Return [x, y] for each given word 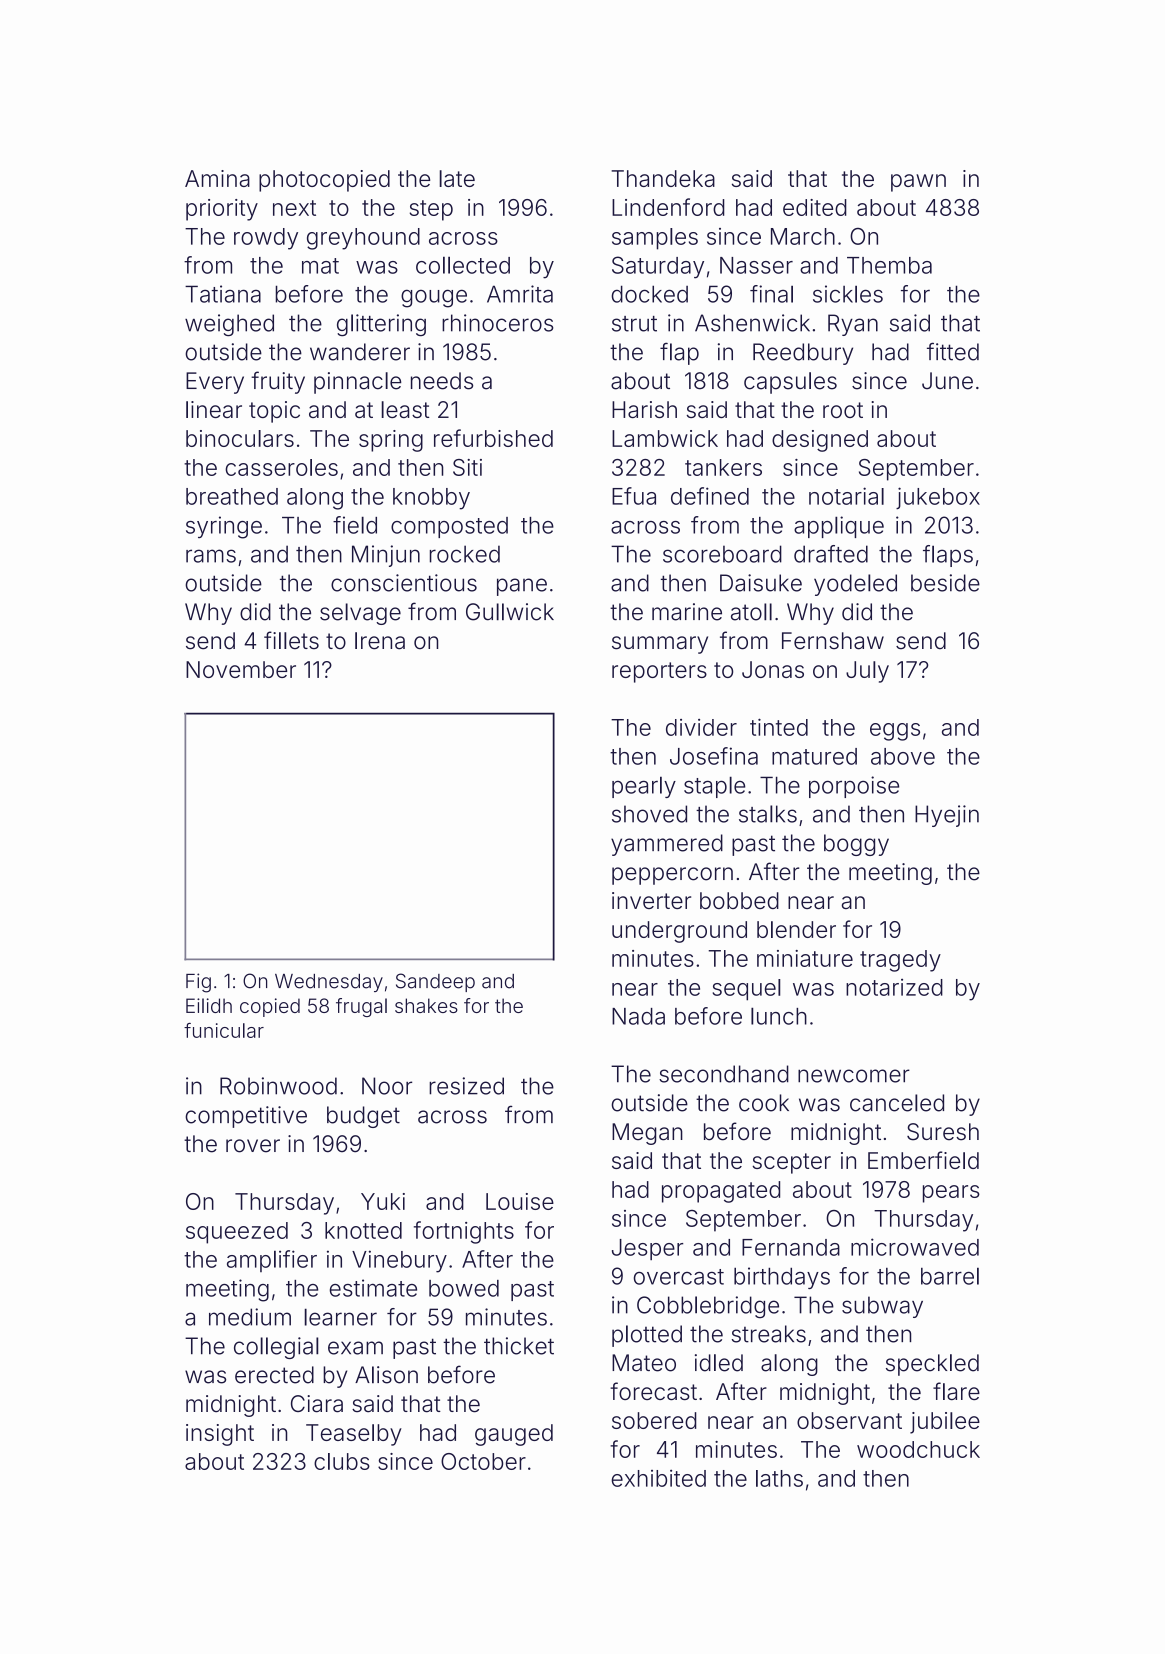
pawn [918, 183]
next [294, 208]
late [457, 178]
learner [341, 1317]
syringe [224, 527]
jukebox [938, 498]
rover [253, 1146]
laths [779, 1478]
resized [466, 1086]
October [483, 1461]
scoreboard [722, 554]
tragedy [900, 961]
